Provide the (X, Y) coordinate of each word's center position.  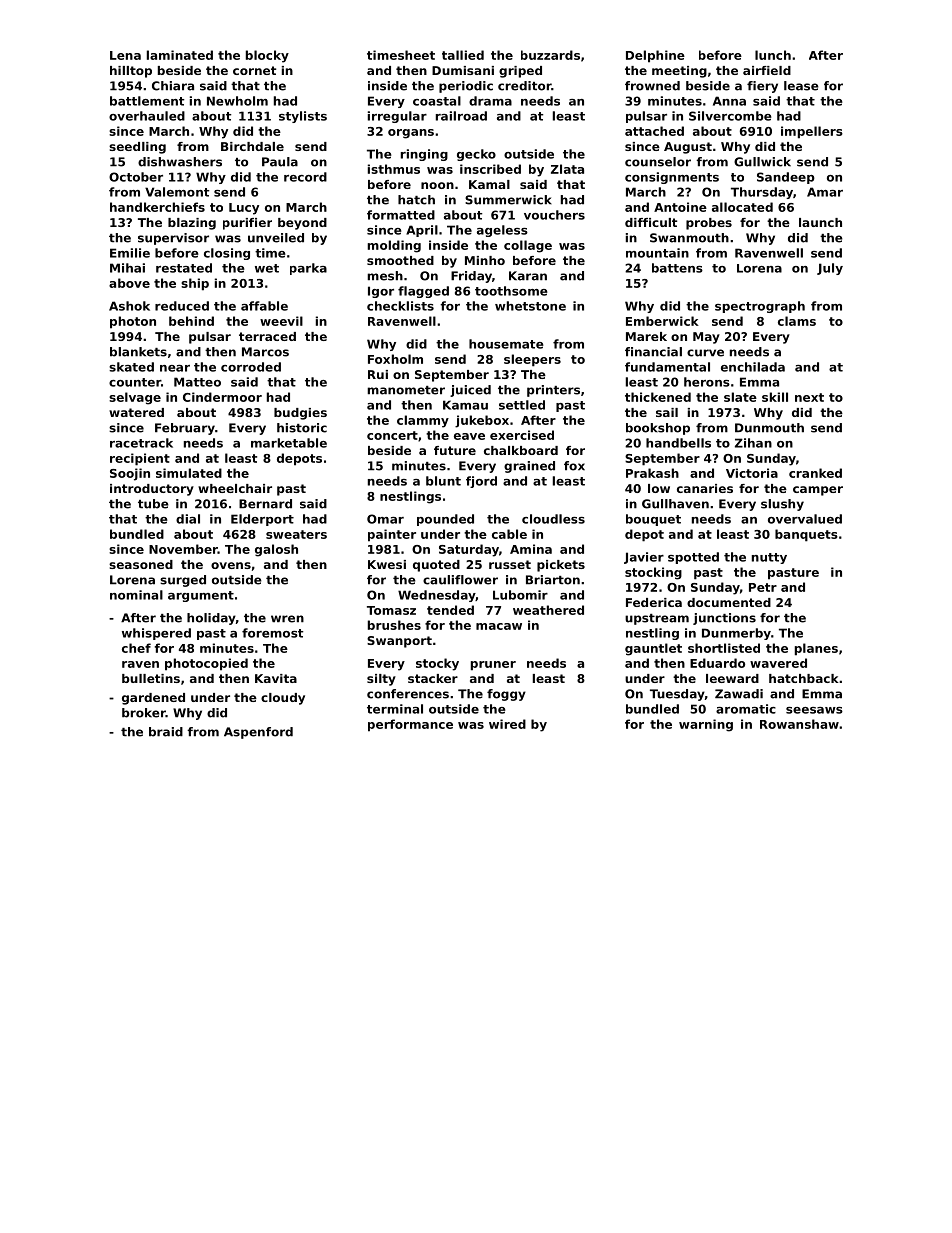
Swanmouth (689, 238)
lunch (773, 55)
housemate (506, 344)
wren (287, 619)
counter (135, 382)
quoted (436, 566)
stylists (303, 117)
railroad (461, 116)
